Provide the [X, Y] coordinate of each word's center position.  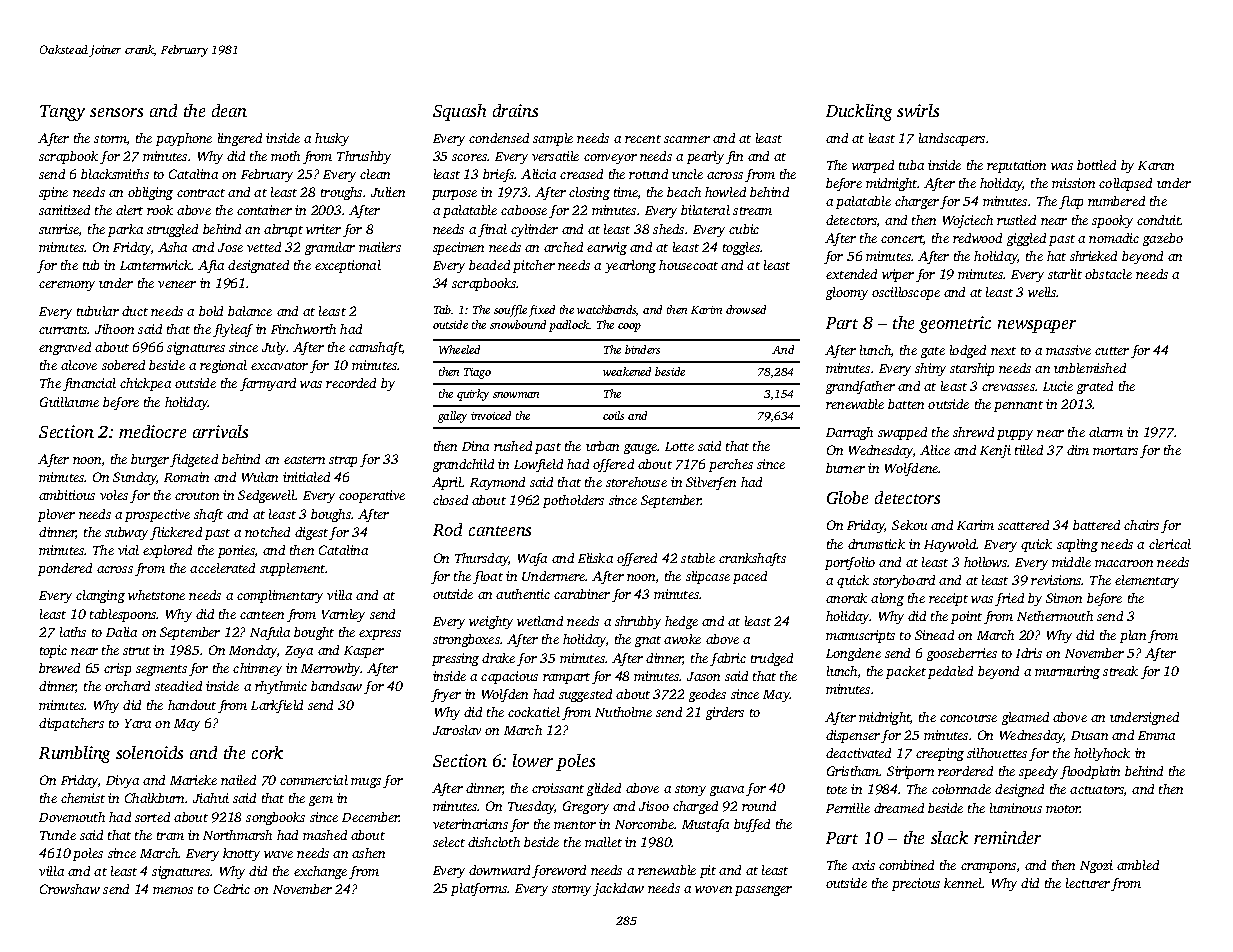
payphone [184, 139]
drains [515, 110]
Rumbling [74, 754]
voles [114, 495]
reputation [1016, 166]
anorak [846, 598]
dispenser [853, 736]
